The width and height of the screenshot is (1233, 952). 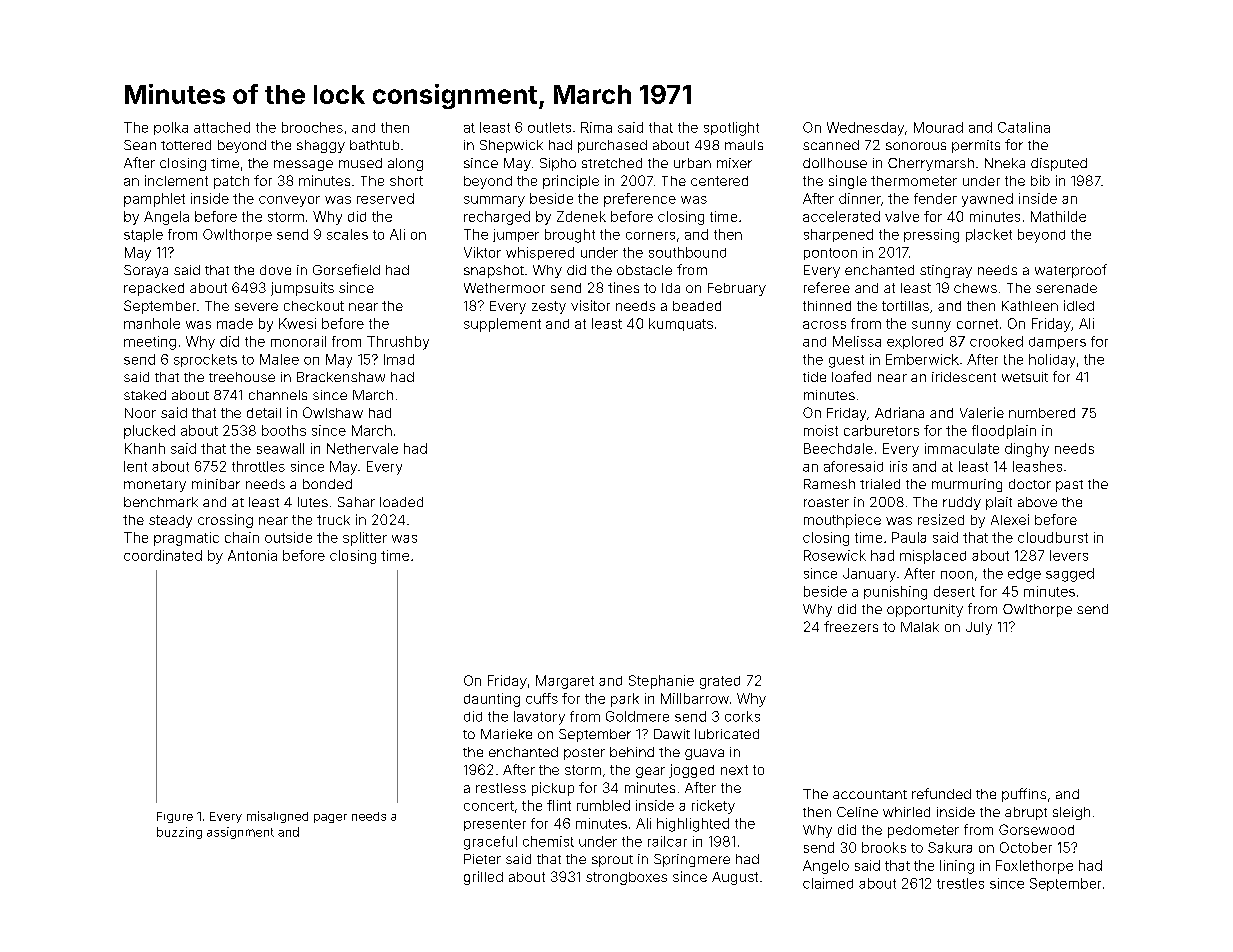 I want to click on past, so click(x=1069, y=486).
